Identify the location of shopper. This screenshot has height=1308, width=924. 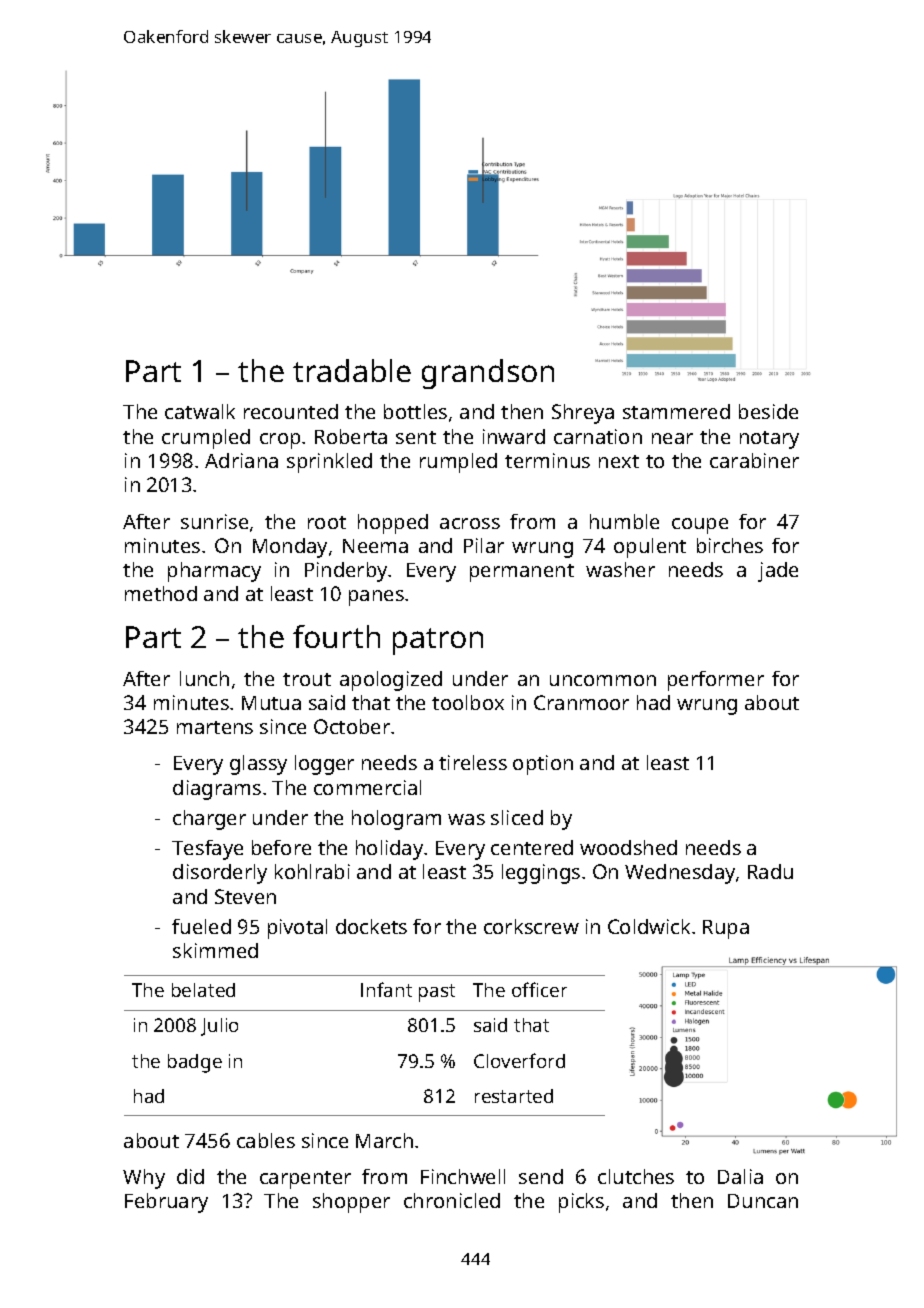
(351, 1203).
